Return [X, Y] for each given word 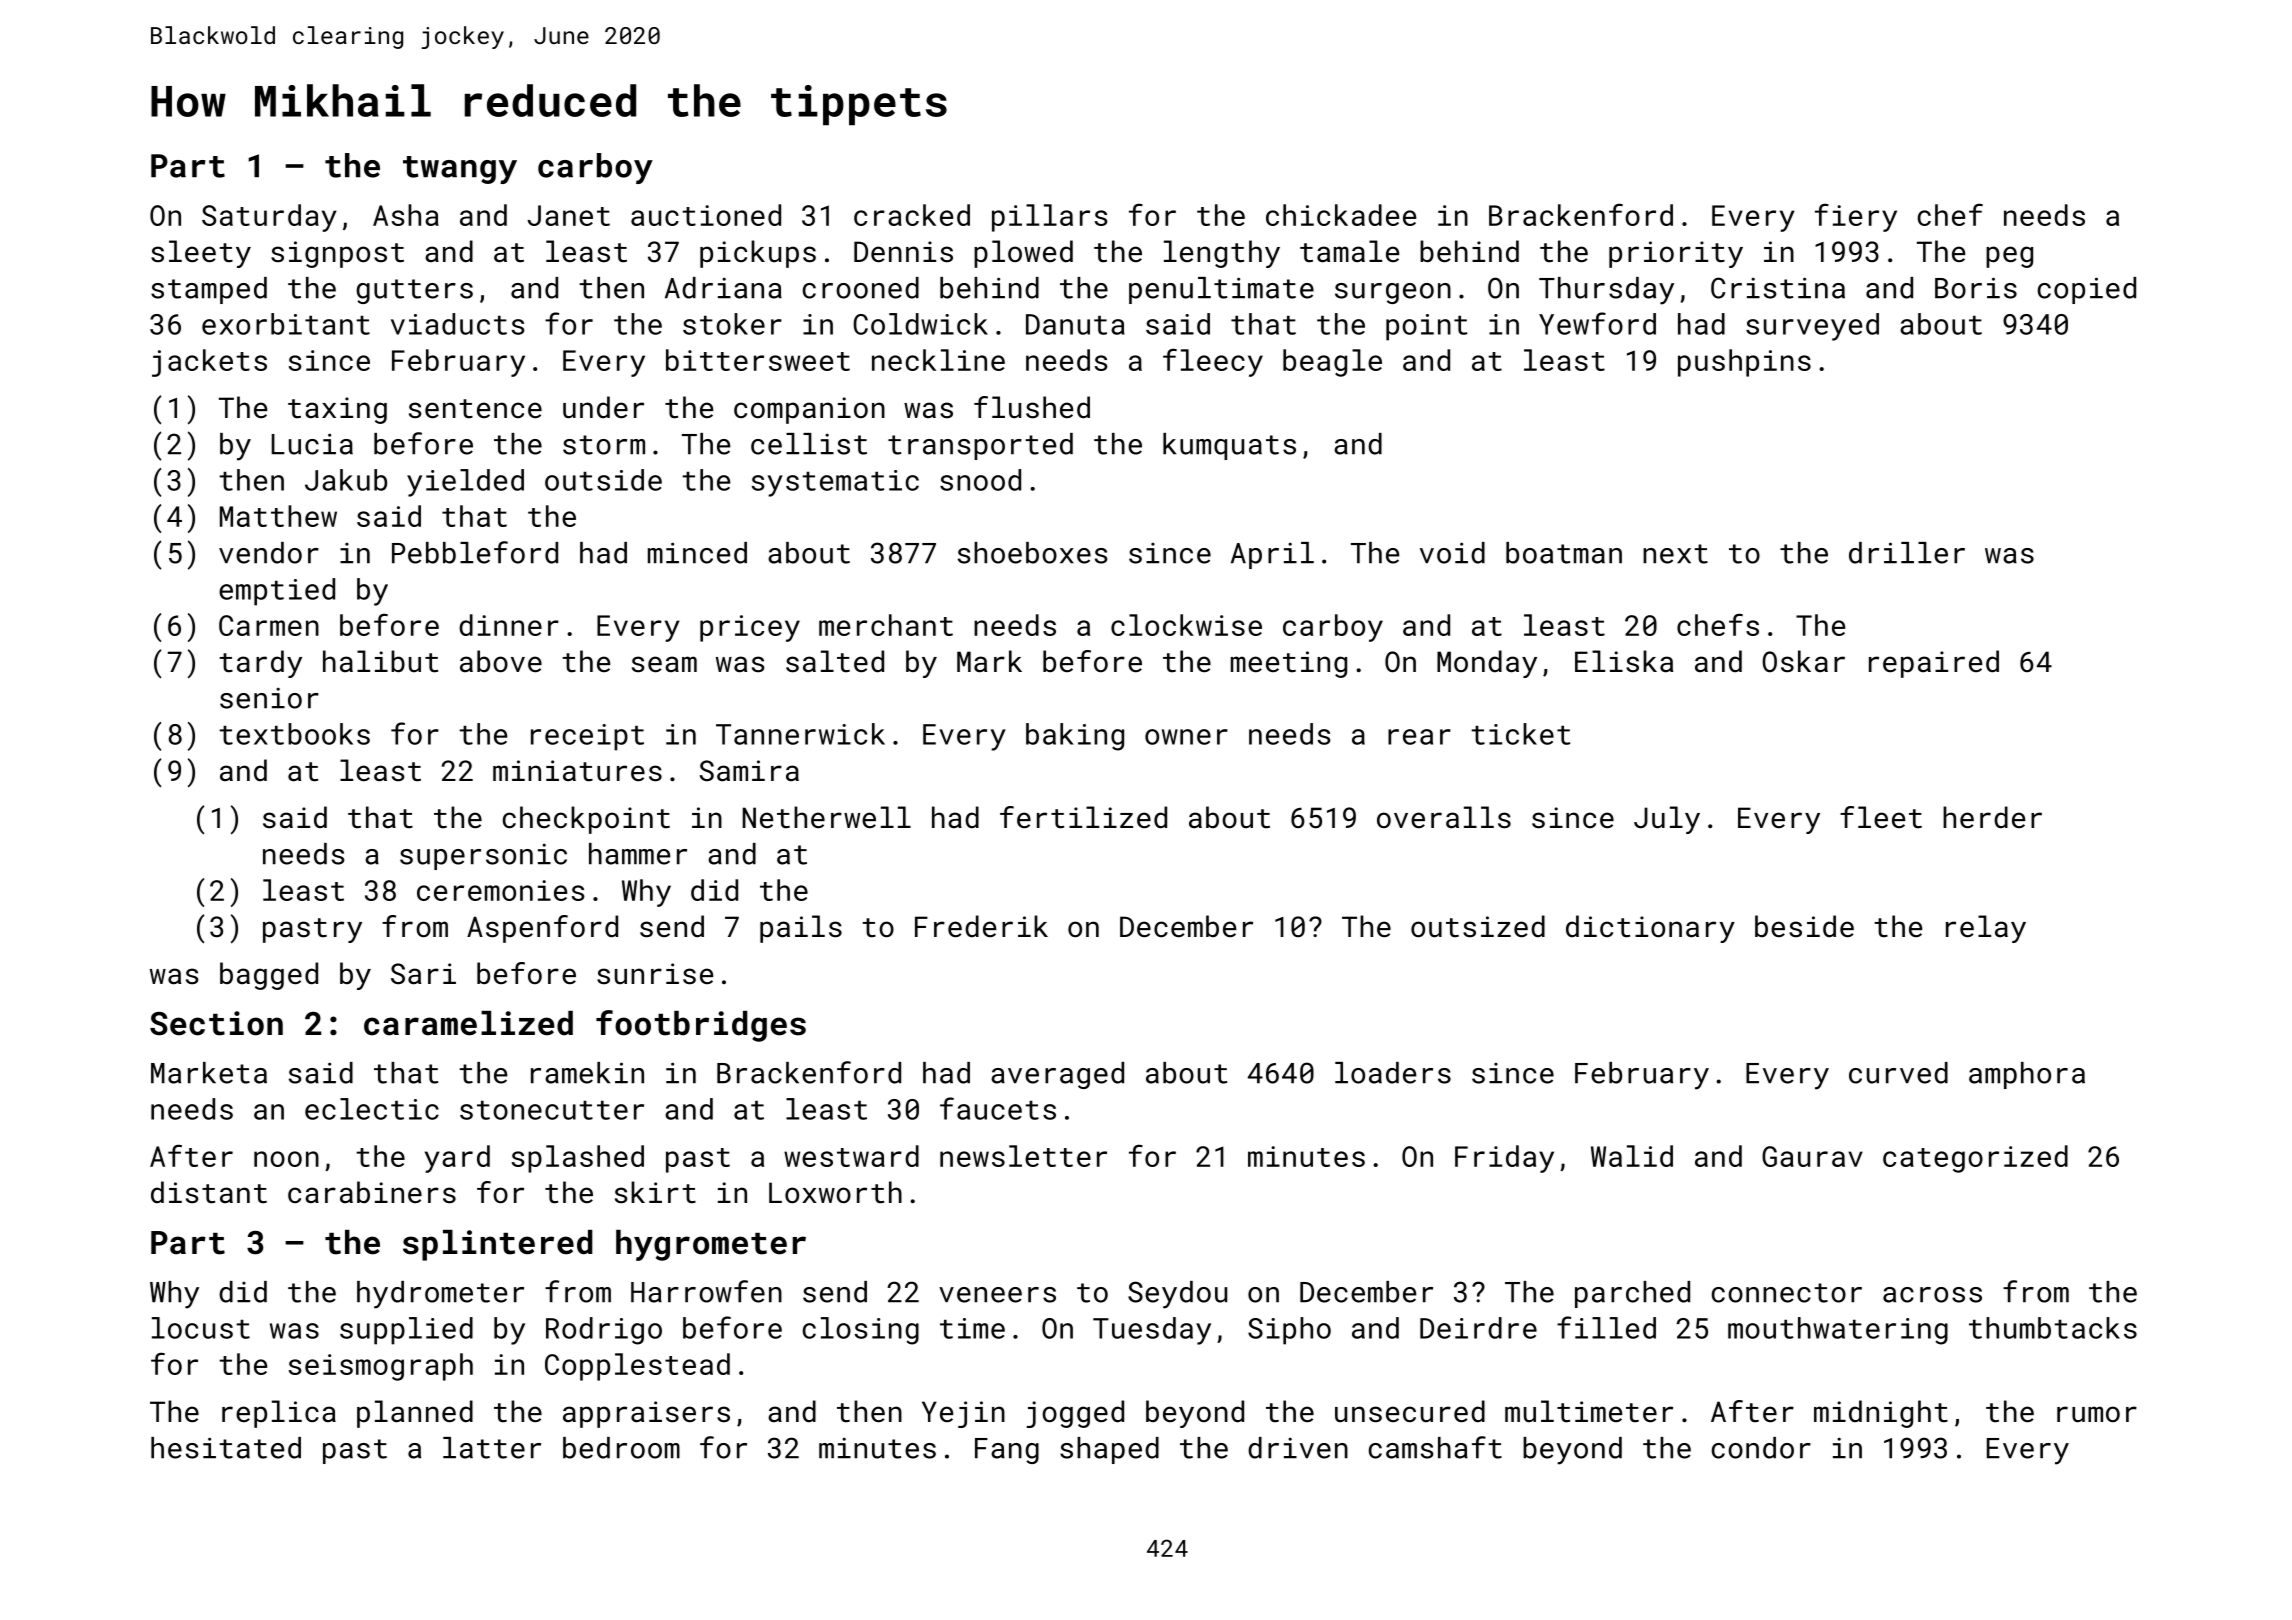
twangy [460, 170]
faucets [998, 1108]
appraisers [646, 1414]
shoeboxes [1032, 553]
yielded [465, 483]
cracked [912, 215]
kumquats [1229, 446]
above [501, 661]
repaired [1934, 664]
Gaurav [1812, 1156]
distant [209, 1192]
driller [1907, 553]
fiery [1856, 218]
